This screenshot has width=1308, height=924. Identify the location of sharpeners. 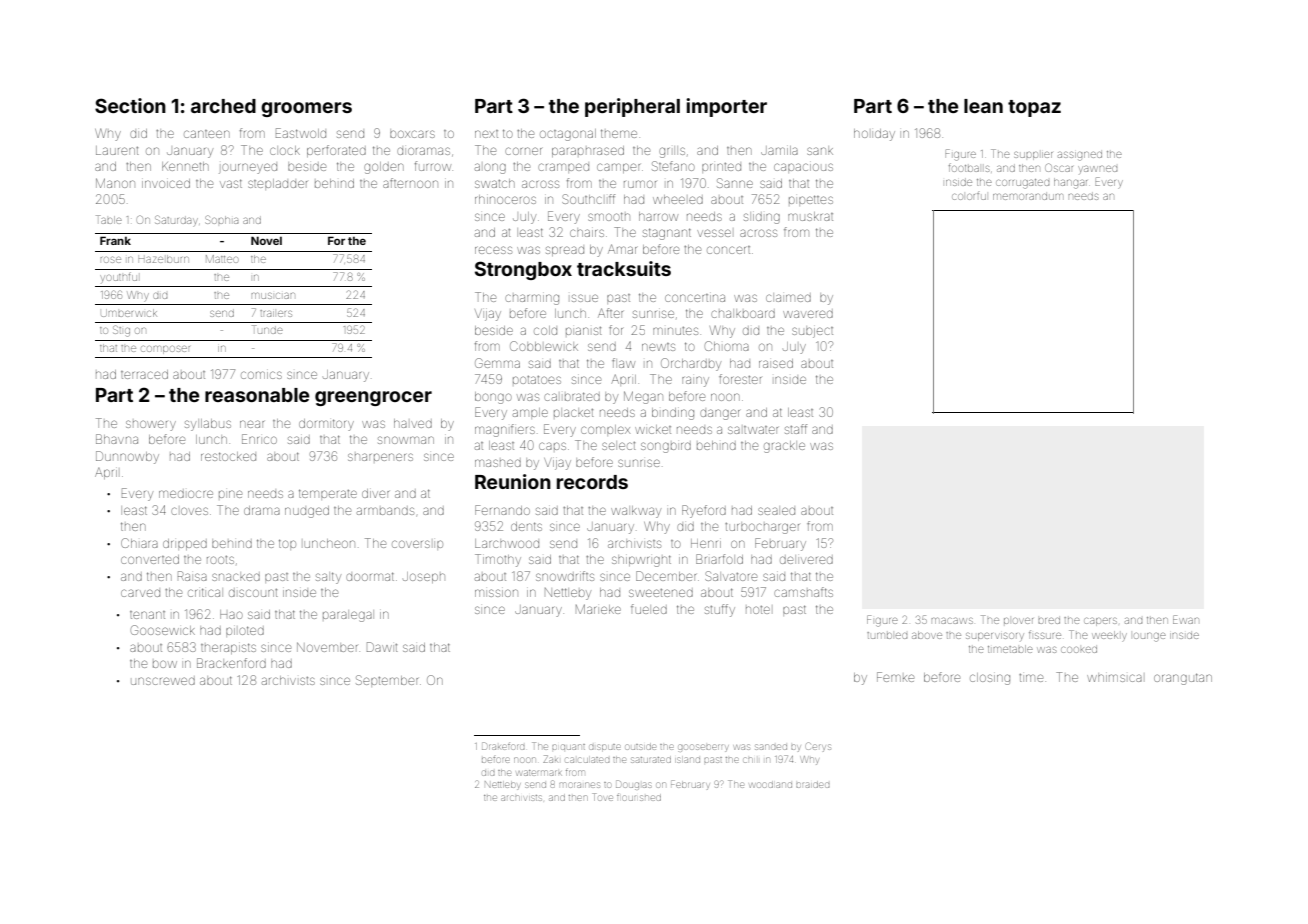
(380, 457).
